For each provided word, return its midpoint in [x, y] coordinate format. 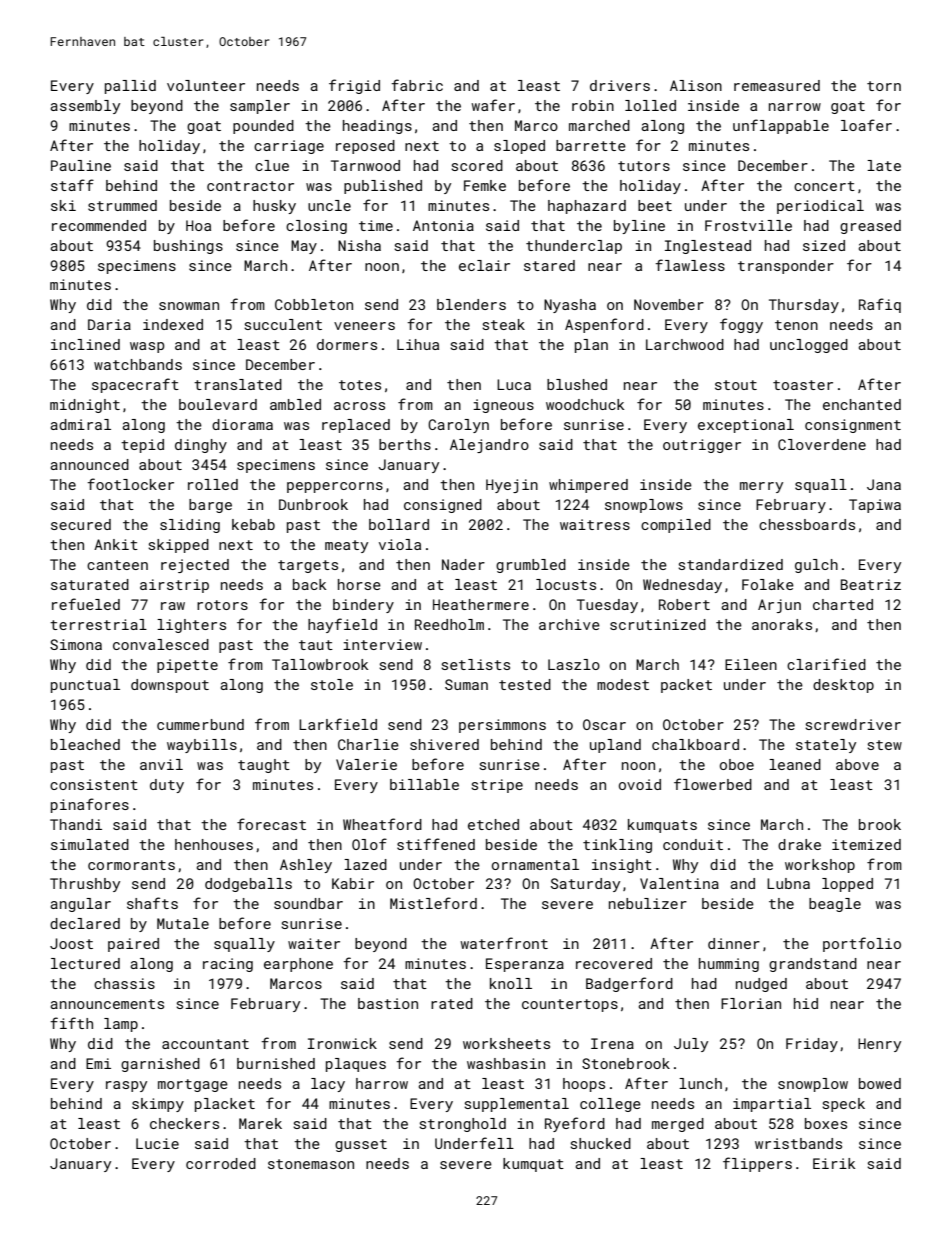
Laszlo [574, 664]
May [304, 247]
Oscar [604, 724]
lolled [650, 105]
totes [360, 385]
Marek [260, 1123]
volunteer [206, 85]
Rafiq [880, 305]
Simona [76, 644]
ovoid [640, 784]
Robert [684, 604]
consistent [94, 784]
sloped [519, 147]
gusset [361, 1145]
